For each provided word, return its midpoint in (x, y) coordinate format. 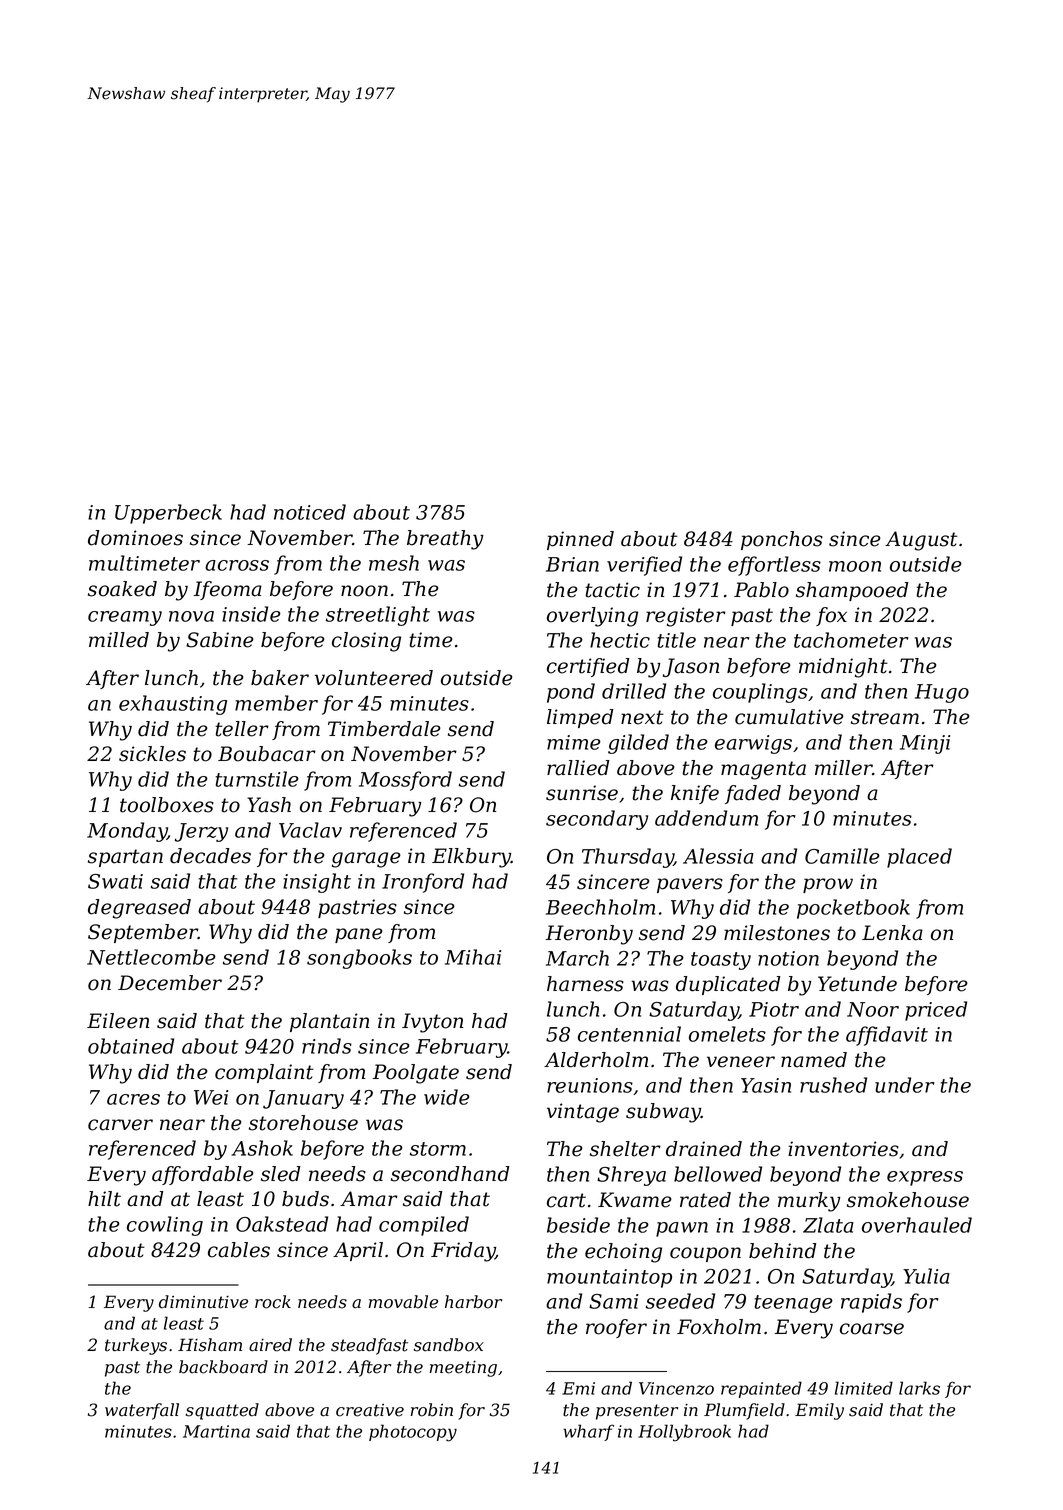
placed (919, 858)
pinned (580, 540)
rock (273, 1302)
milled (119, 640)
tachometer (851, 640)
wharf (588, 1432)
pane (359, 935)
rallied (578, 768)
